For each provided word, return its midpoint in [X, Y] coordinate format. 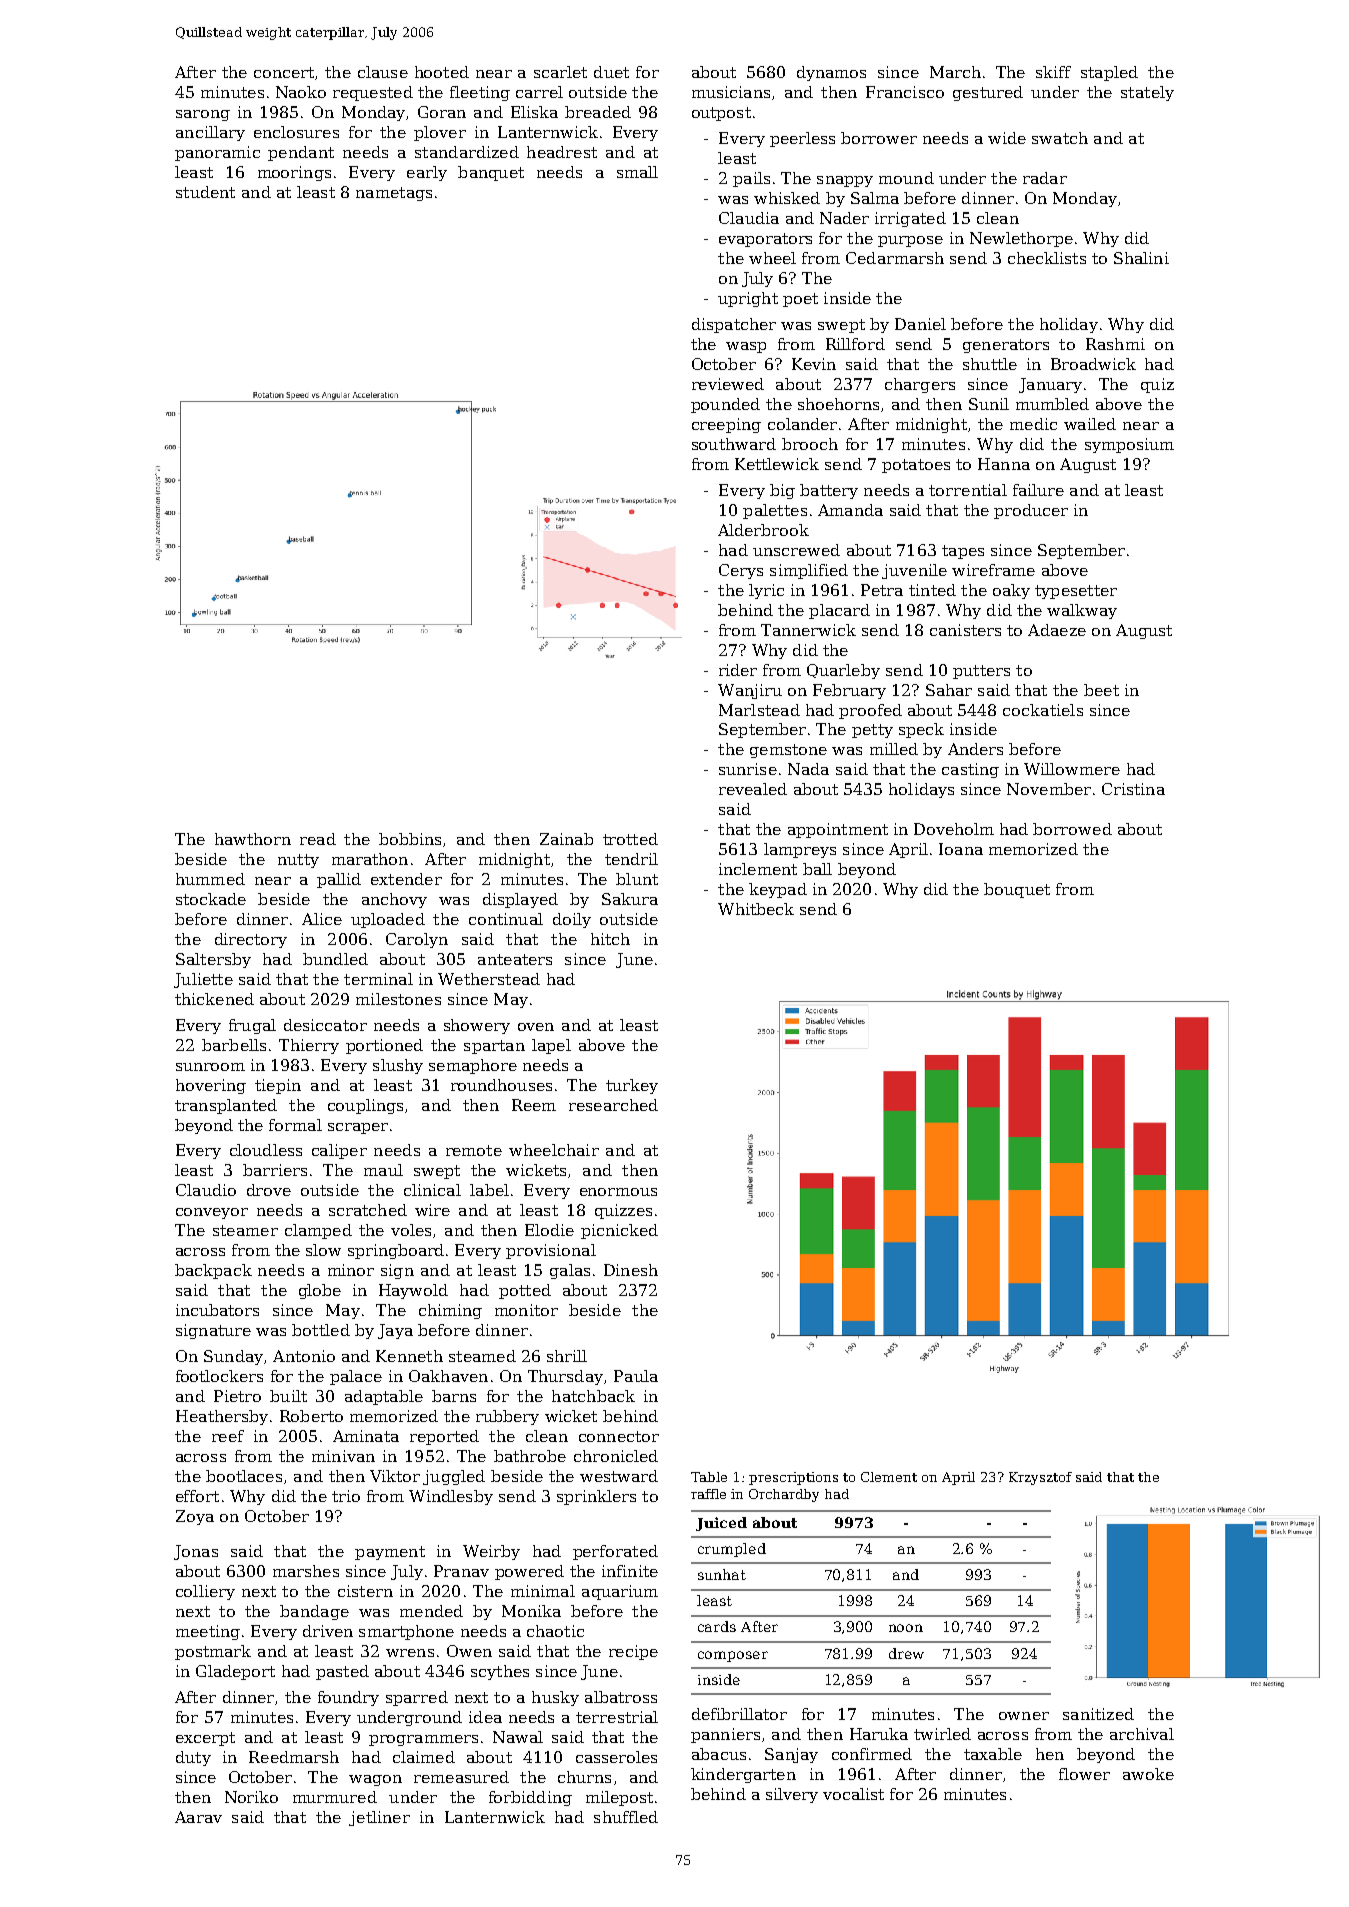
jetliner [379, 1818]
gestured [988, 93]
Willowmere [1072, 769]
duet [611, 72]
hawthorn [253, 839]
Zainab [566, 839]
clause [383, 72]
